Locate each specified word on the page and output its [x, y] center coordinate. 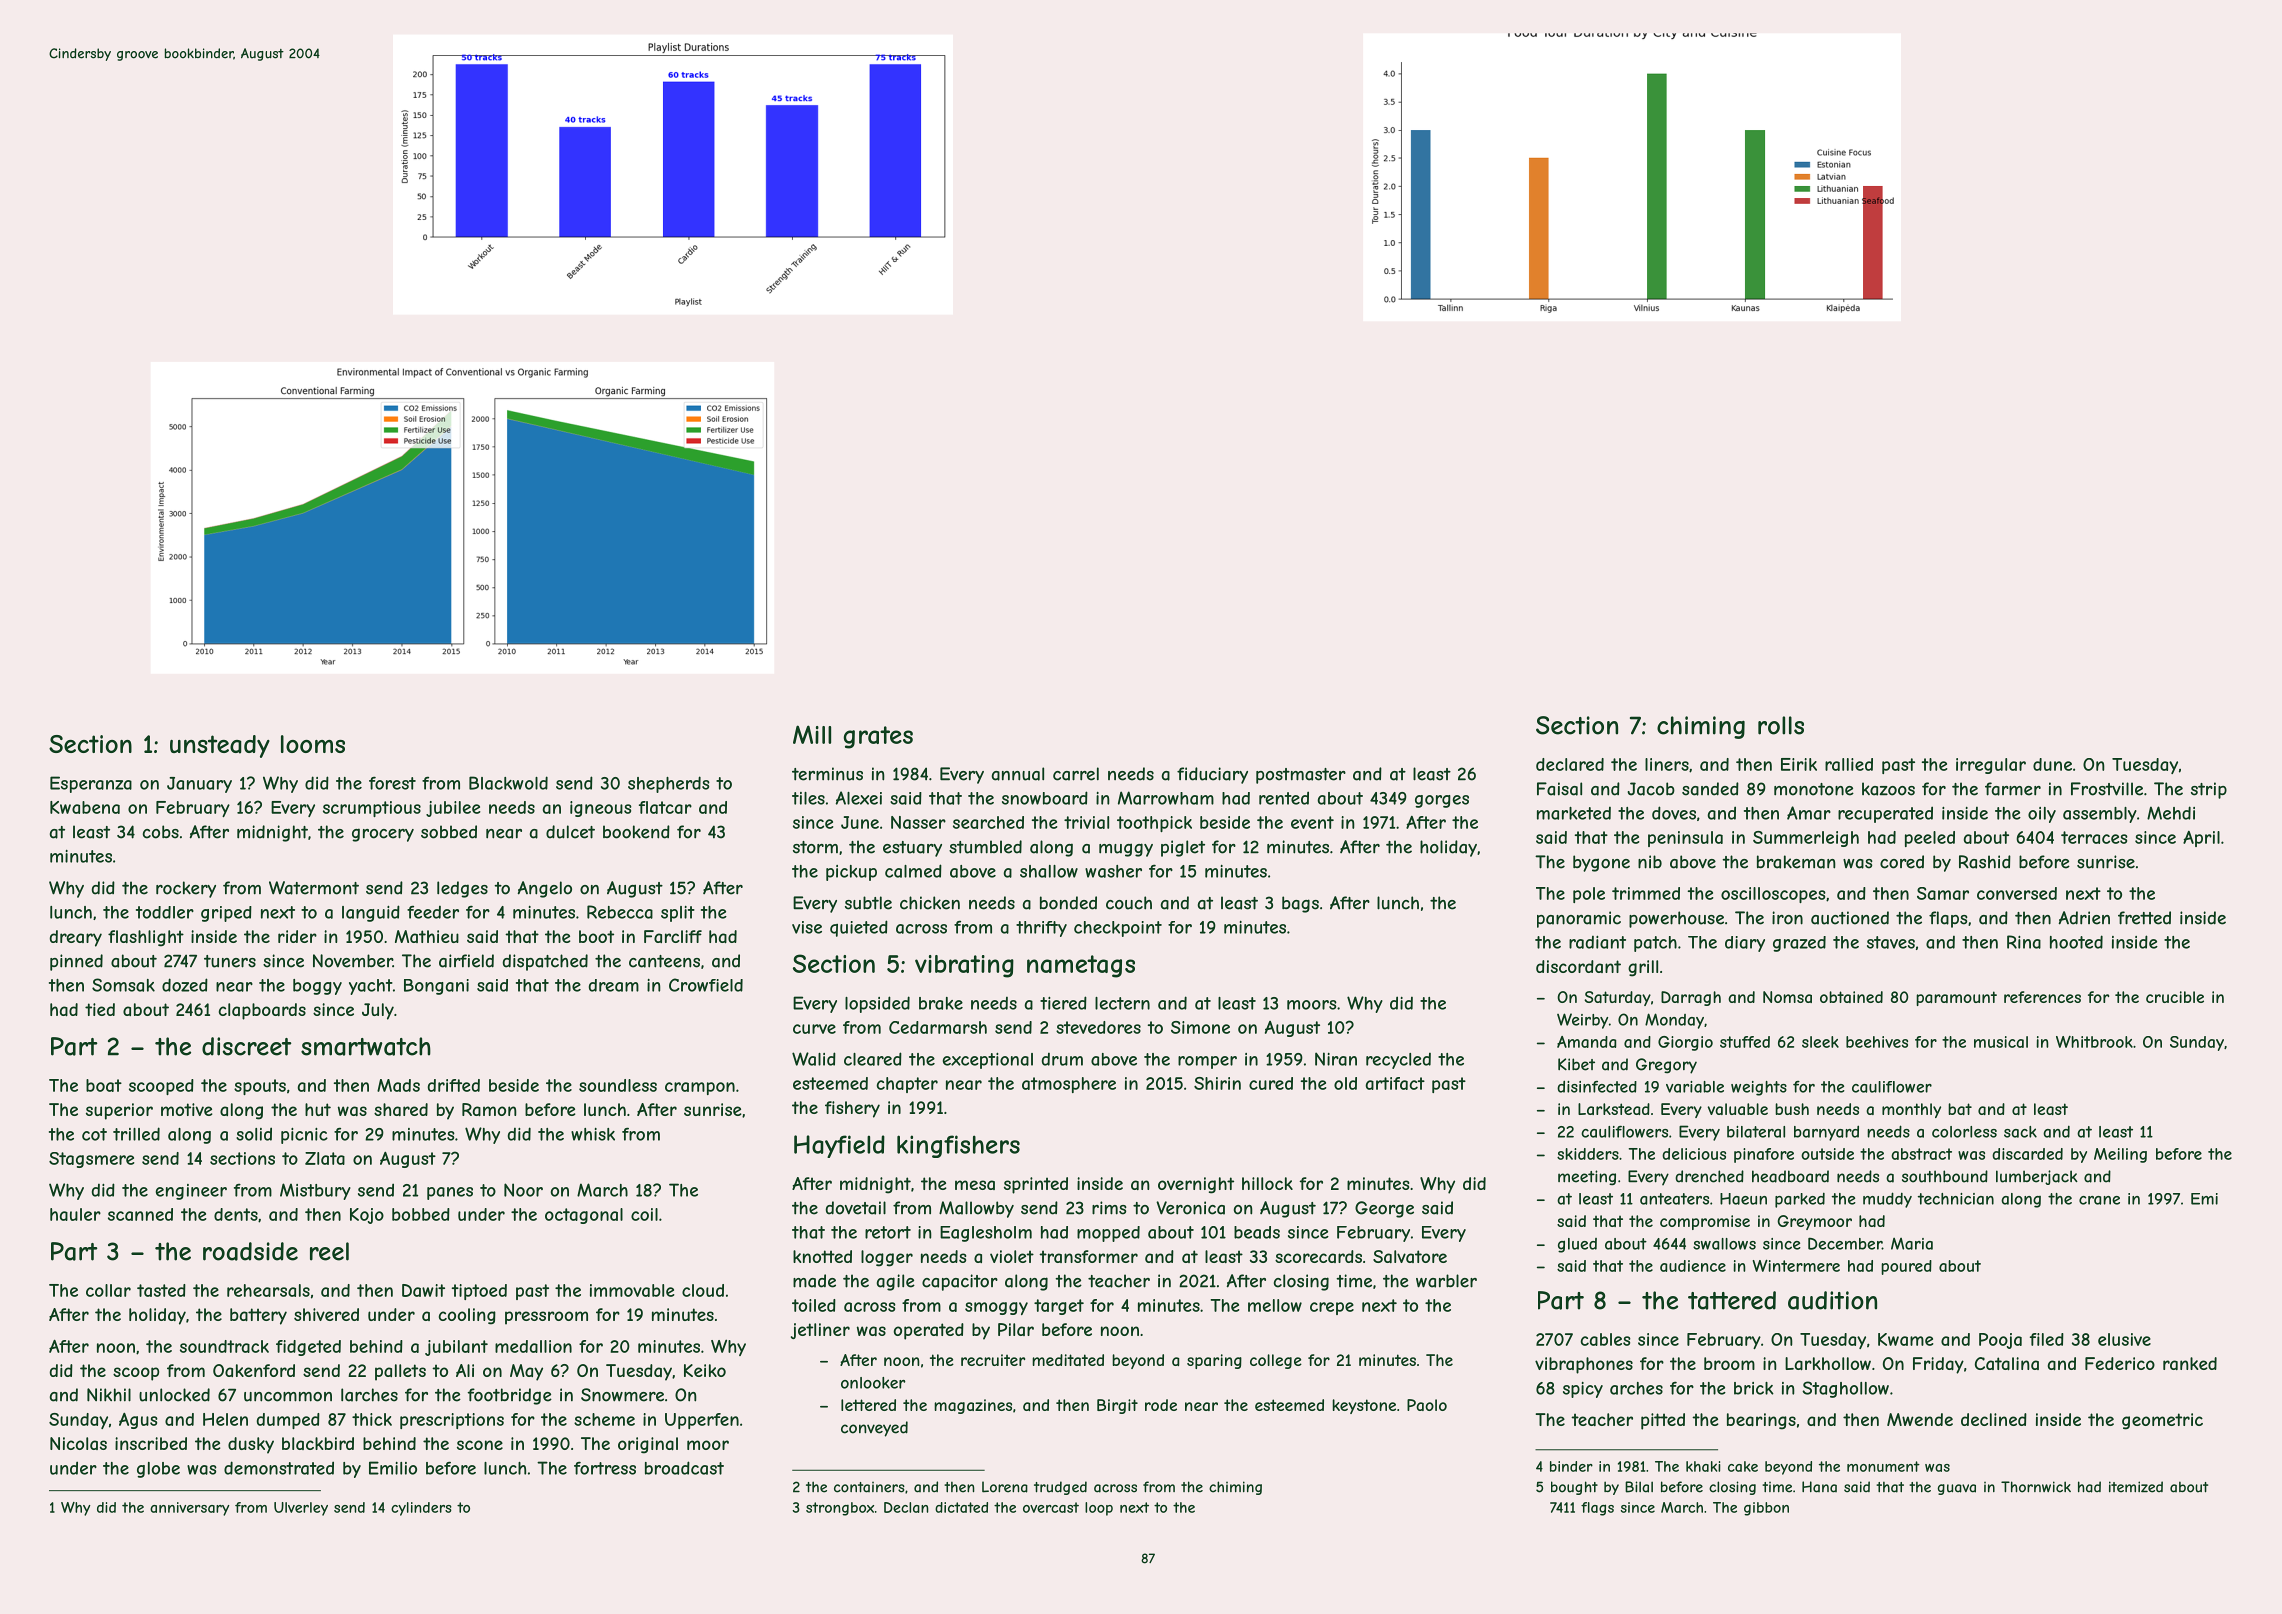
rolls [1781, 725]
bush [1792, 1109]
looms [313, 744]
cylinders [421, 1509]
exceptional [988, 1061]
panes [450, 1193]
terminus [827, 774]
